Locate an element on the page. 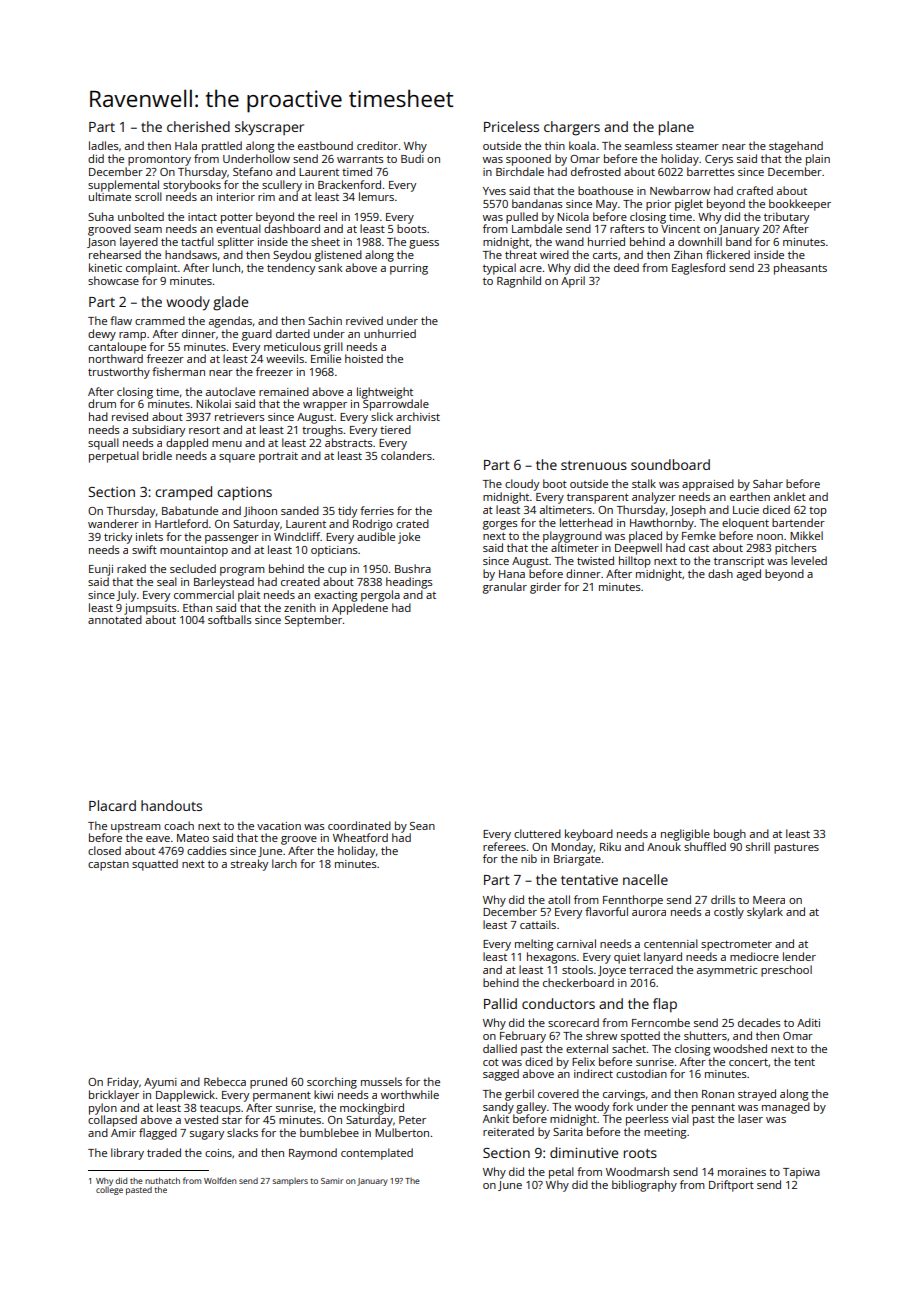 This page has height=1308, width=924. sanded is located at coordinates (300, 510).
